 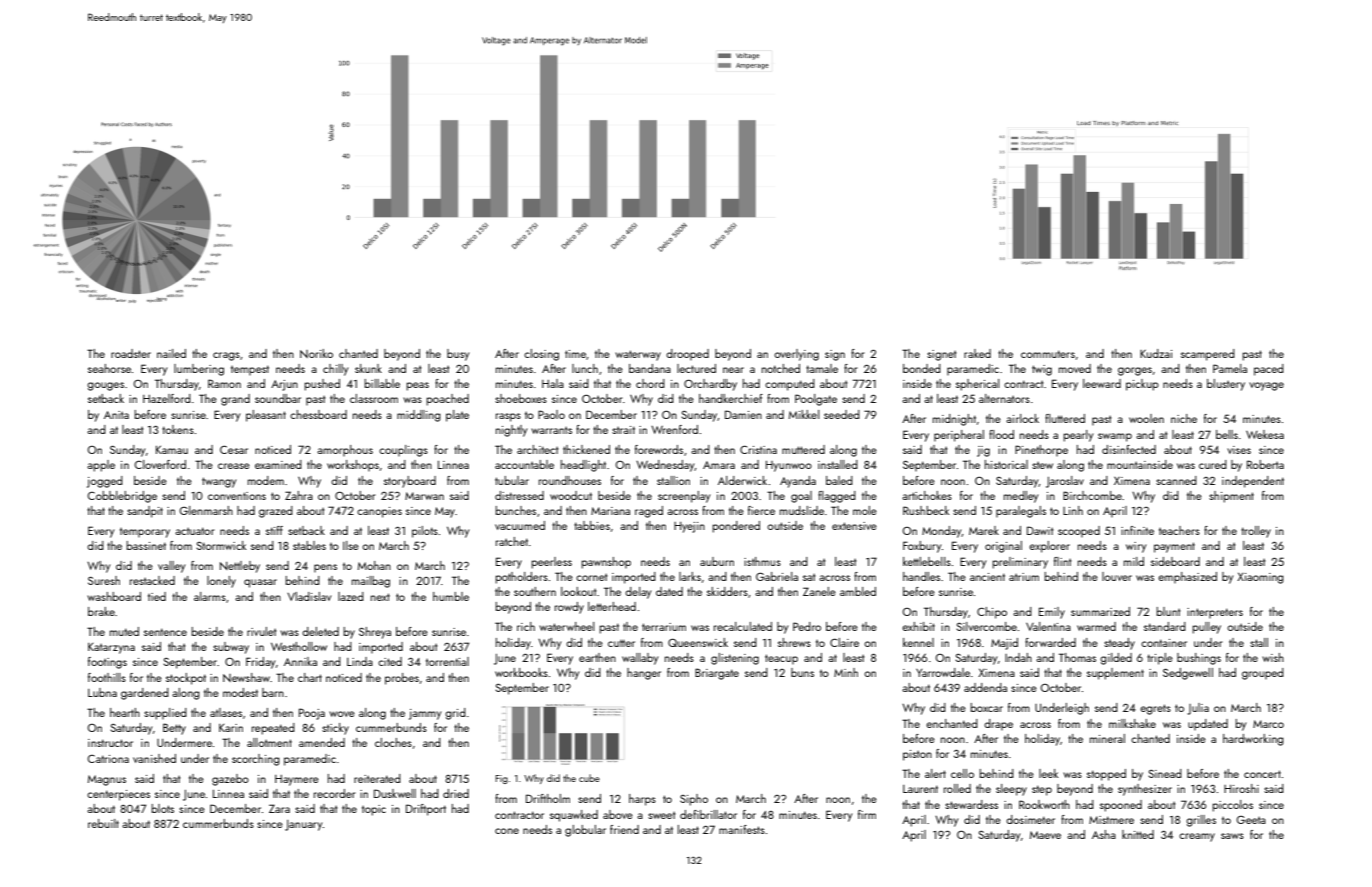 What do you see at coordinates (758, 449) in the image?
I see `Cristina` at bounding box center [758, 449].
